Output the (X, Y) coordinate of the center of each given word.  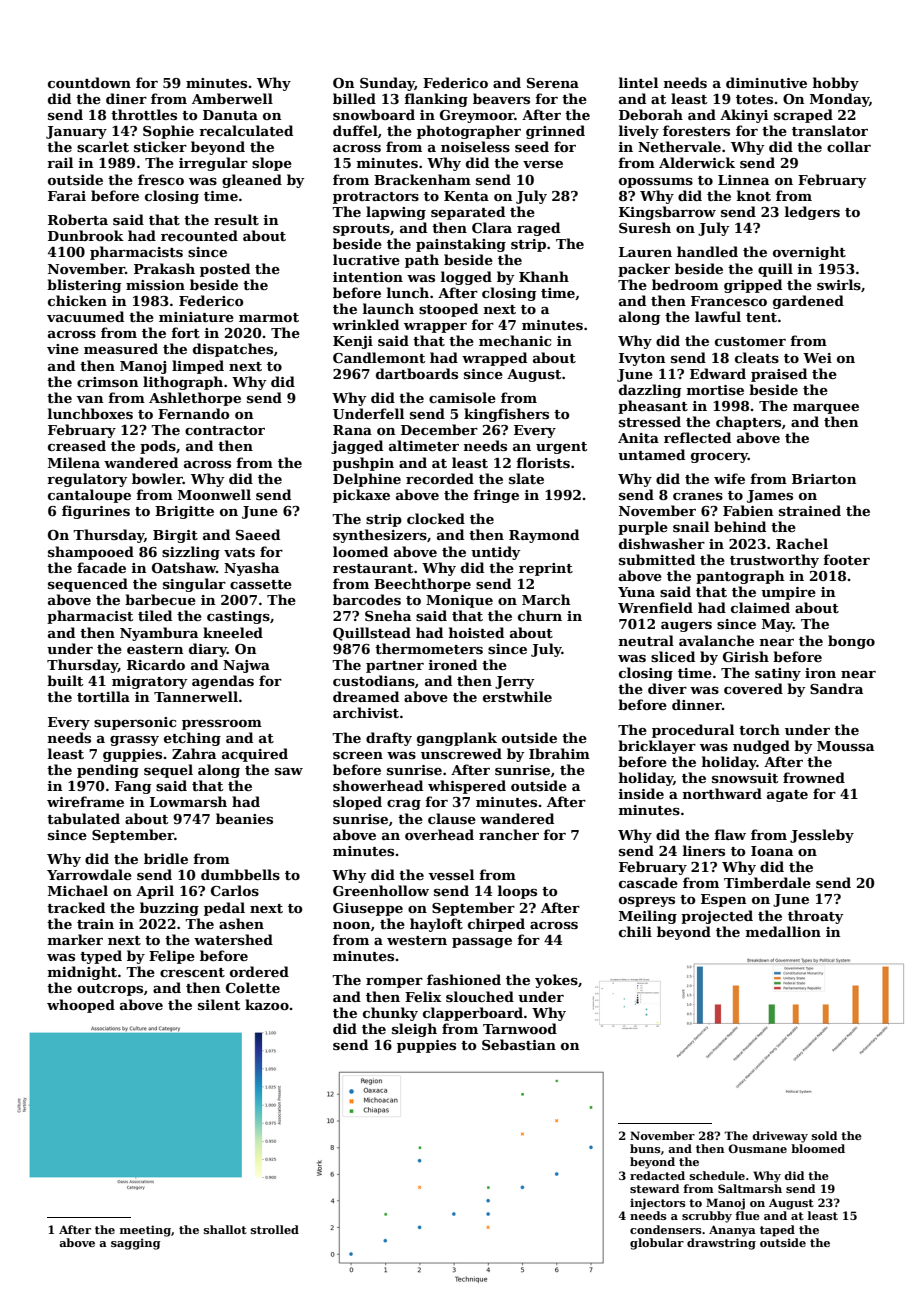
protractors (376, 198)
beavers (501, 98)
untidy (496, 553)
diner (126, 98)
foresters (696, 130)
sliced (673, 656)
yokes (556, 981)
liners (704, 850)
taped (777, 1231)
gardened (808, 302)
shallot (225, 1229)
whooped (81, 1006)
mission (155, 285)
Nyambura (159, 634)
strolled (275, 1229)
